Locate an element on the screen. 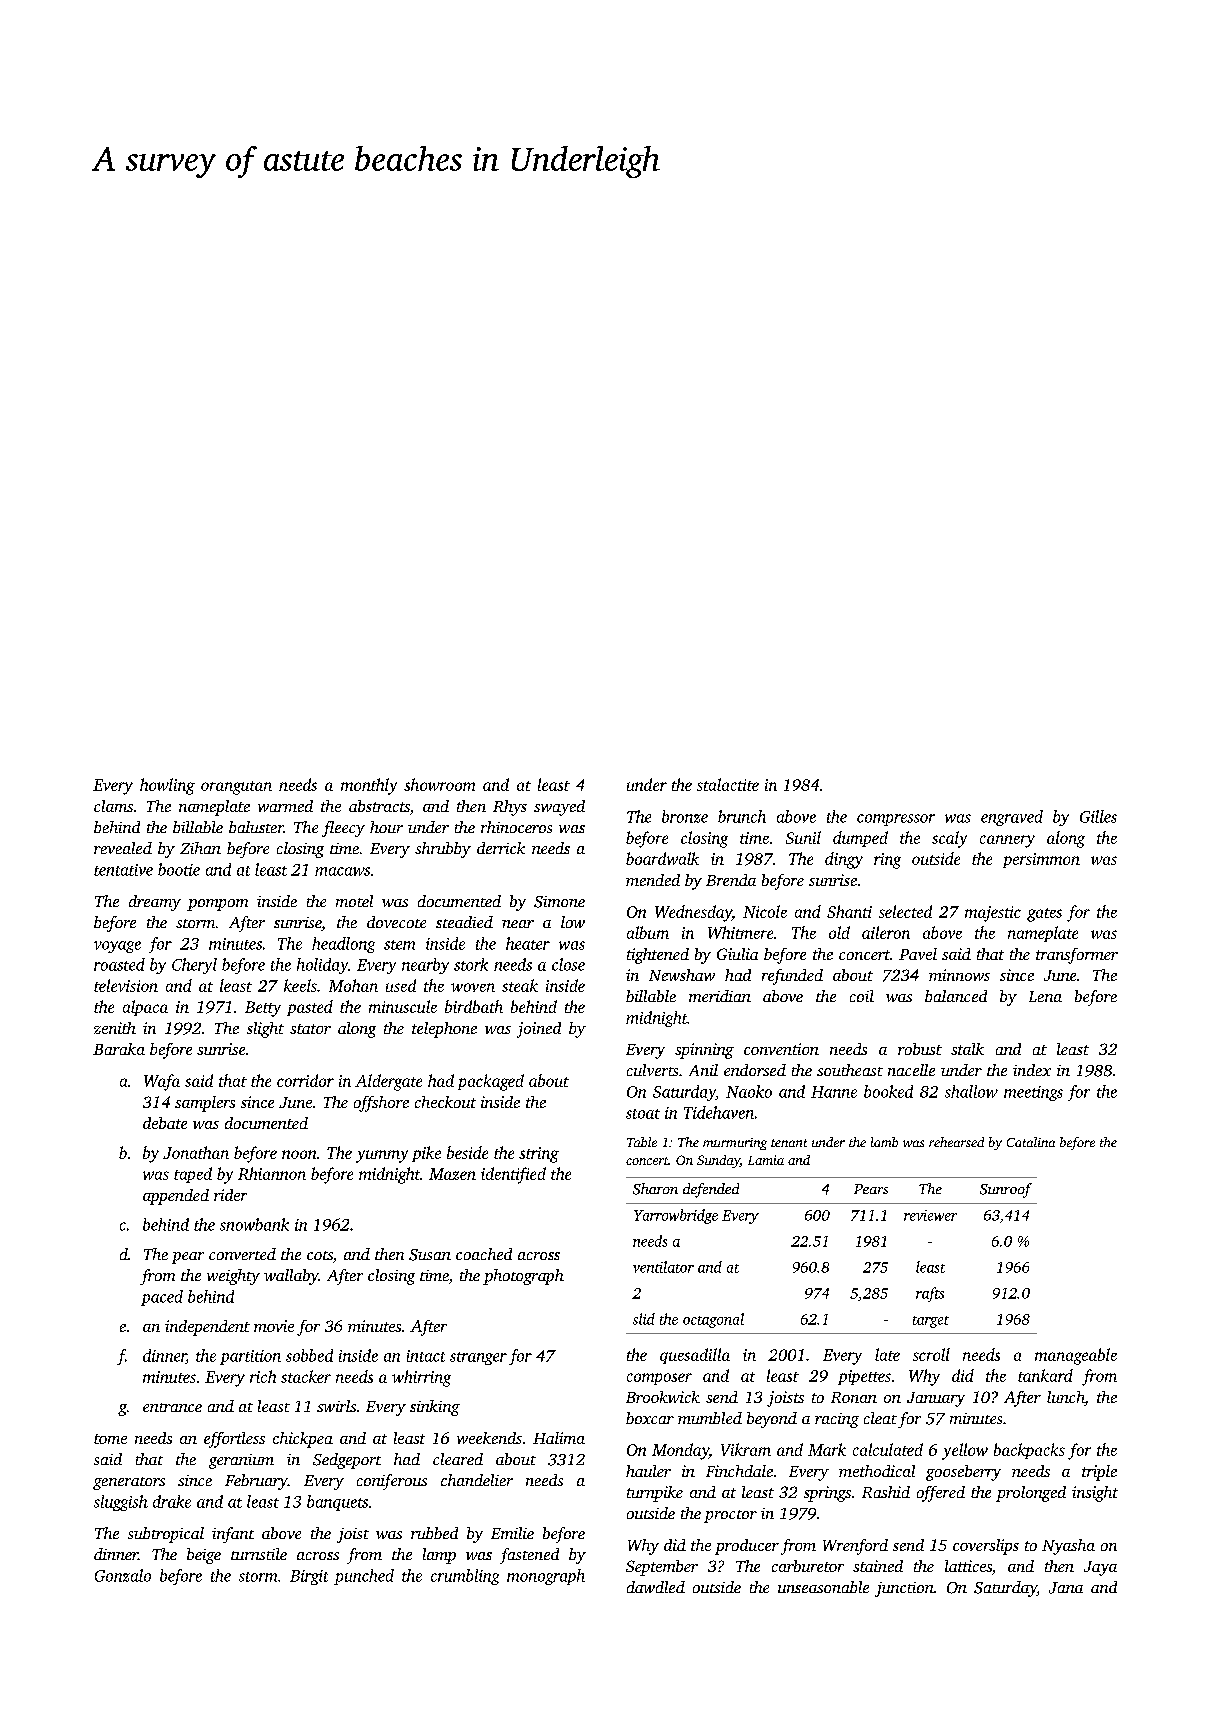  geranium is located at coordinates (241, 1461).
